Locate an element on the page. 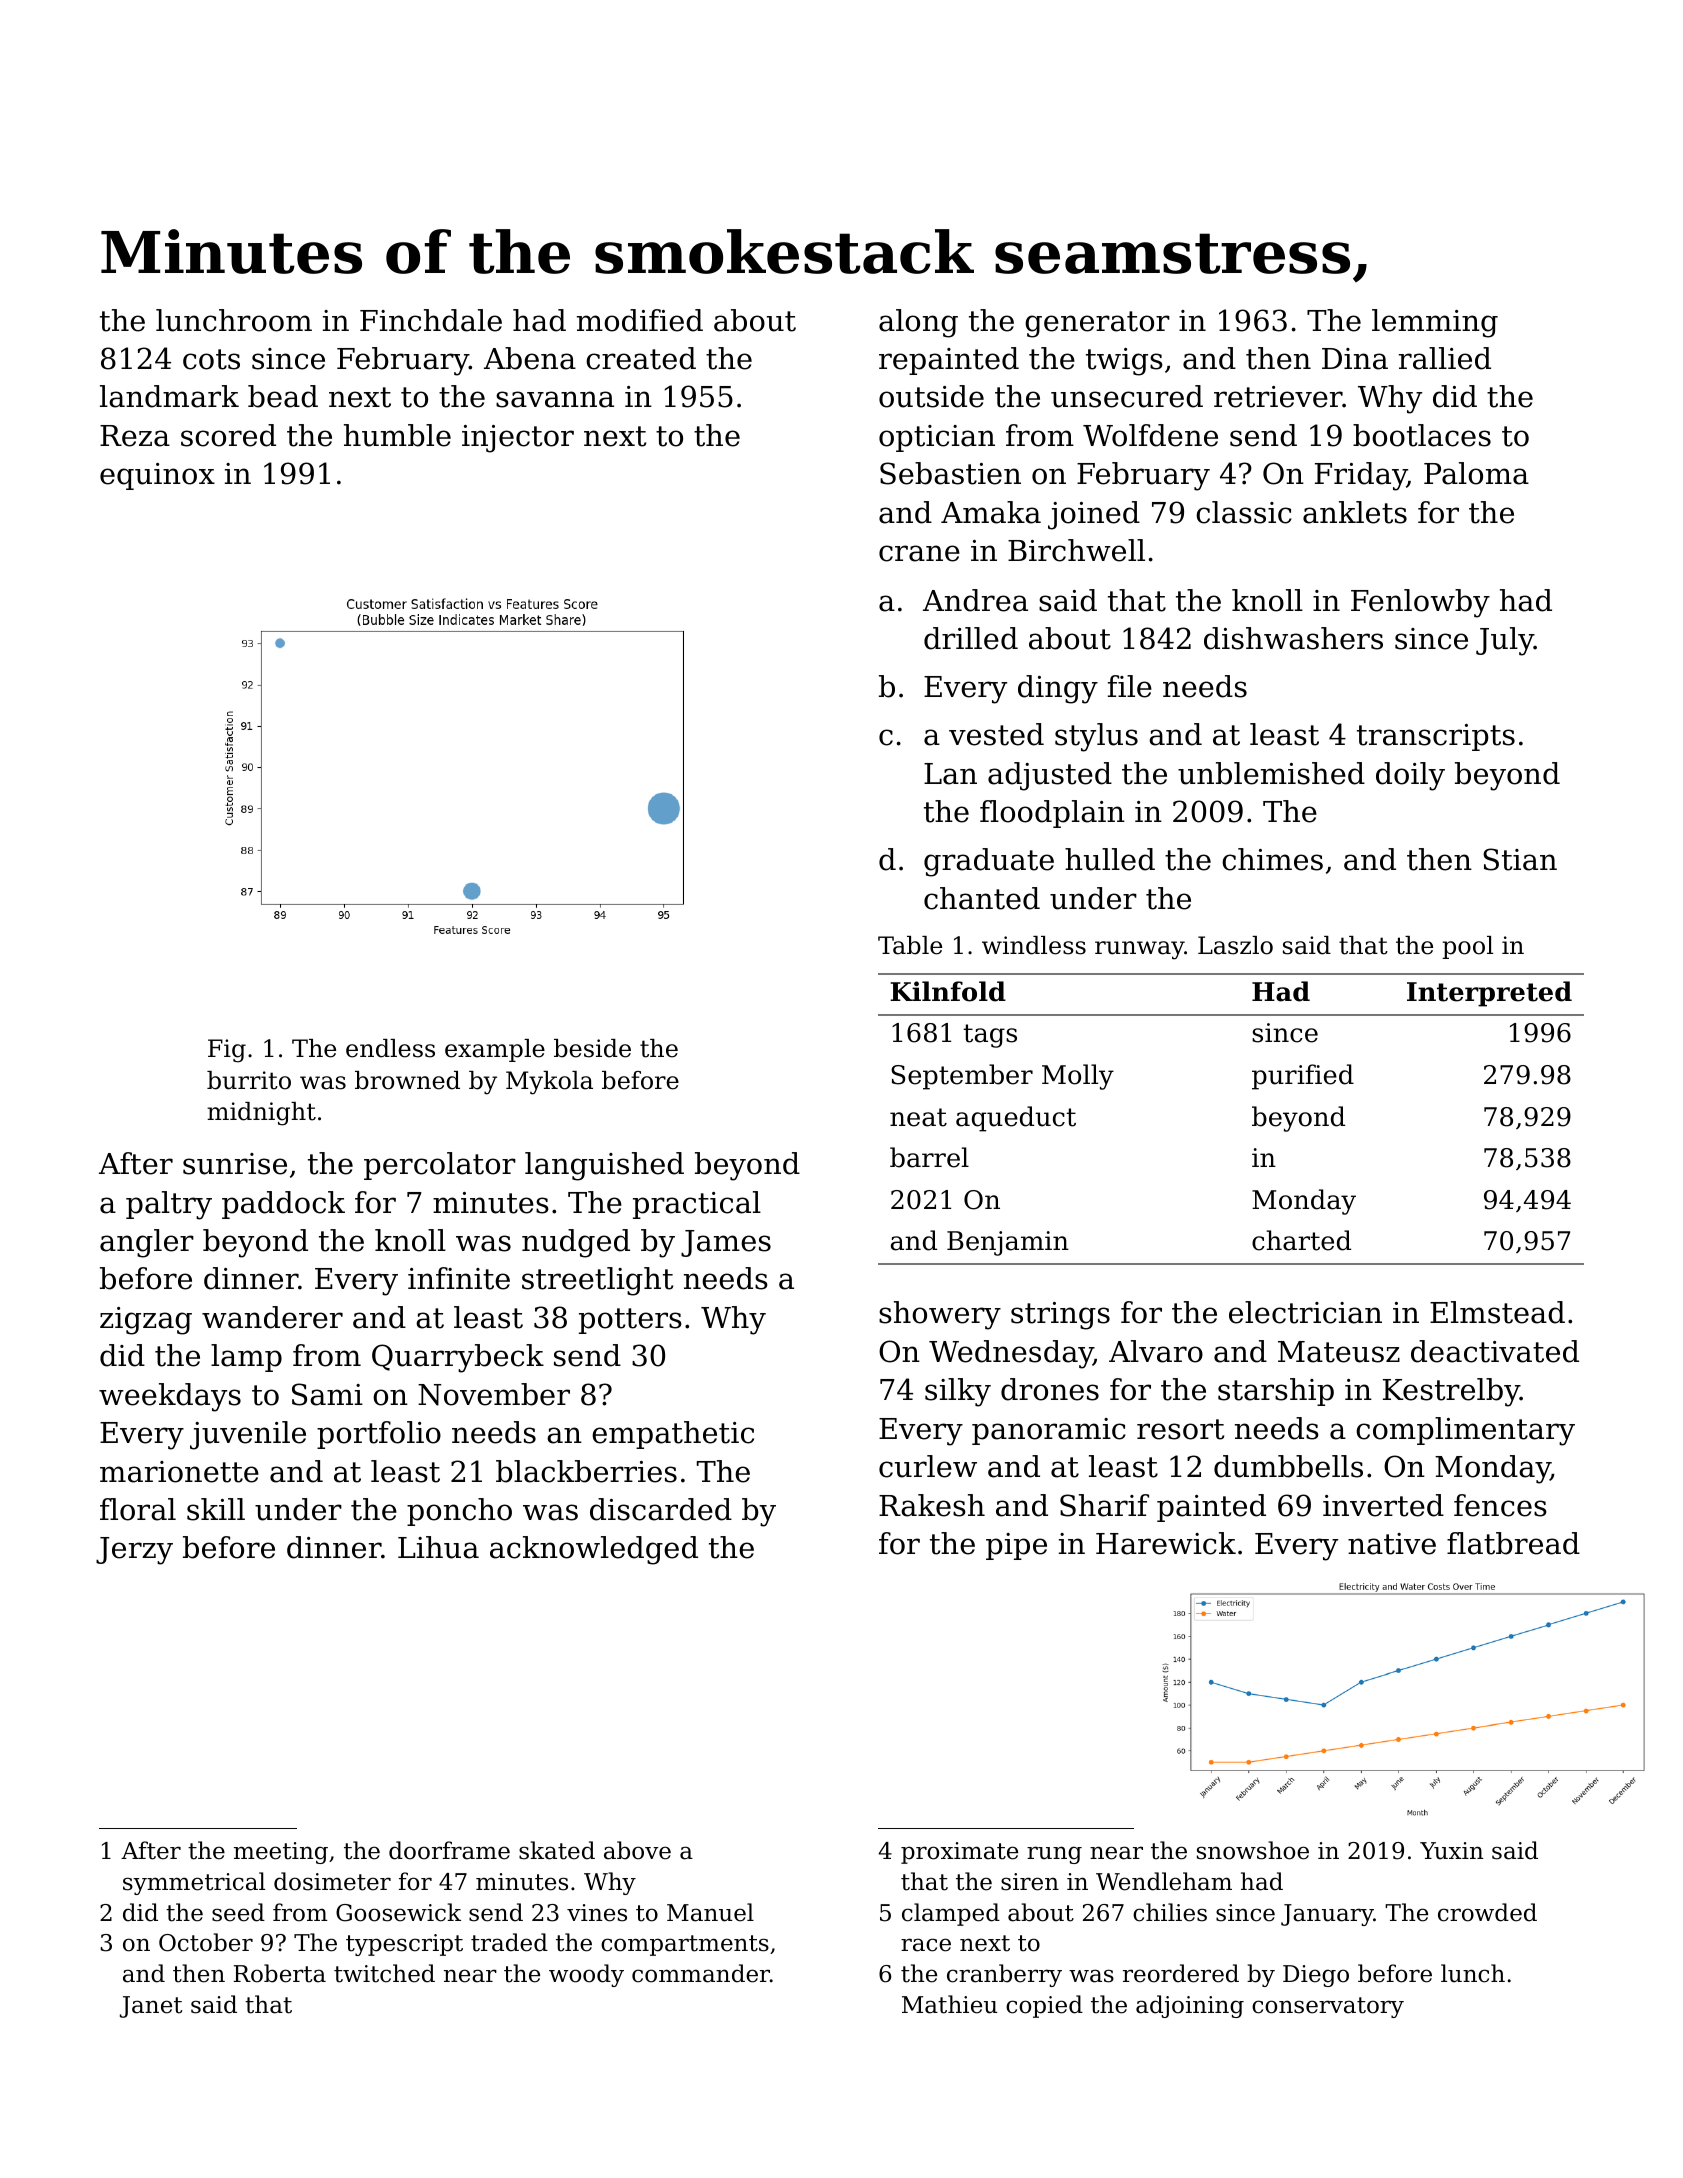 Image resolution: width=1683 pixels, height=2178 pixels. conservatory is located at coordinates (1328, 2007).
